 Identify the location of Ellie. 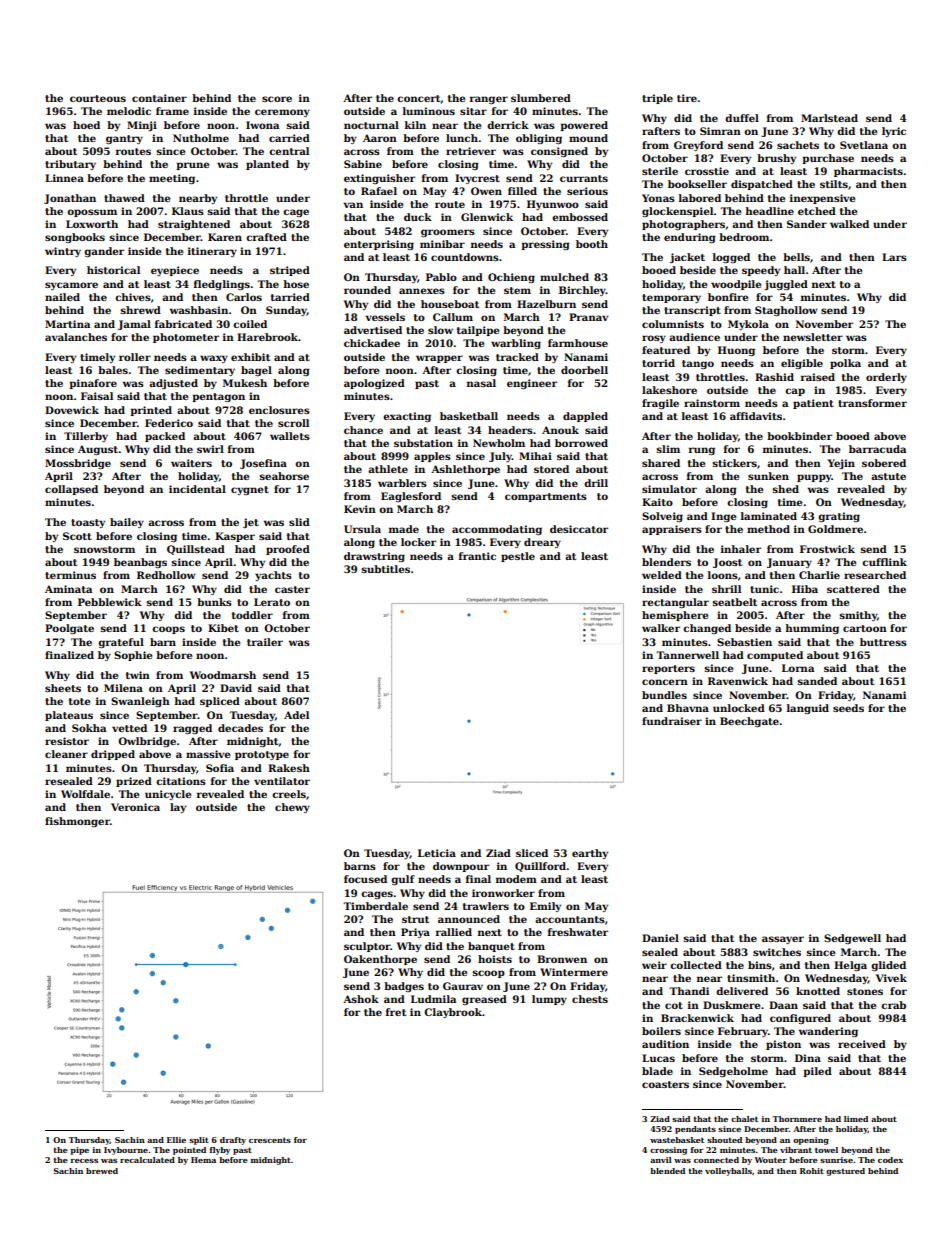
(176, 1140).
